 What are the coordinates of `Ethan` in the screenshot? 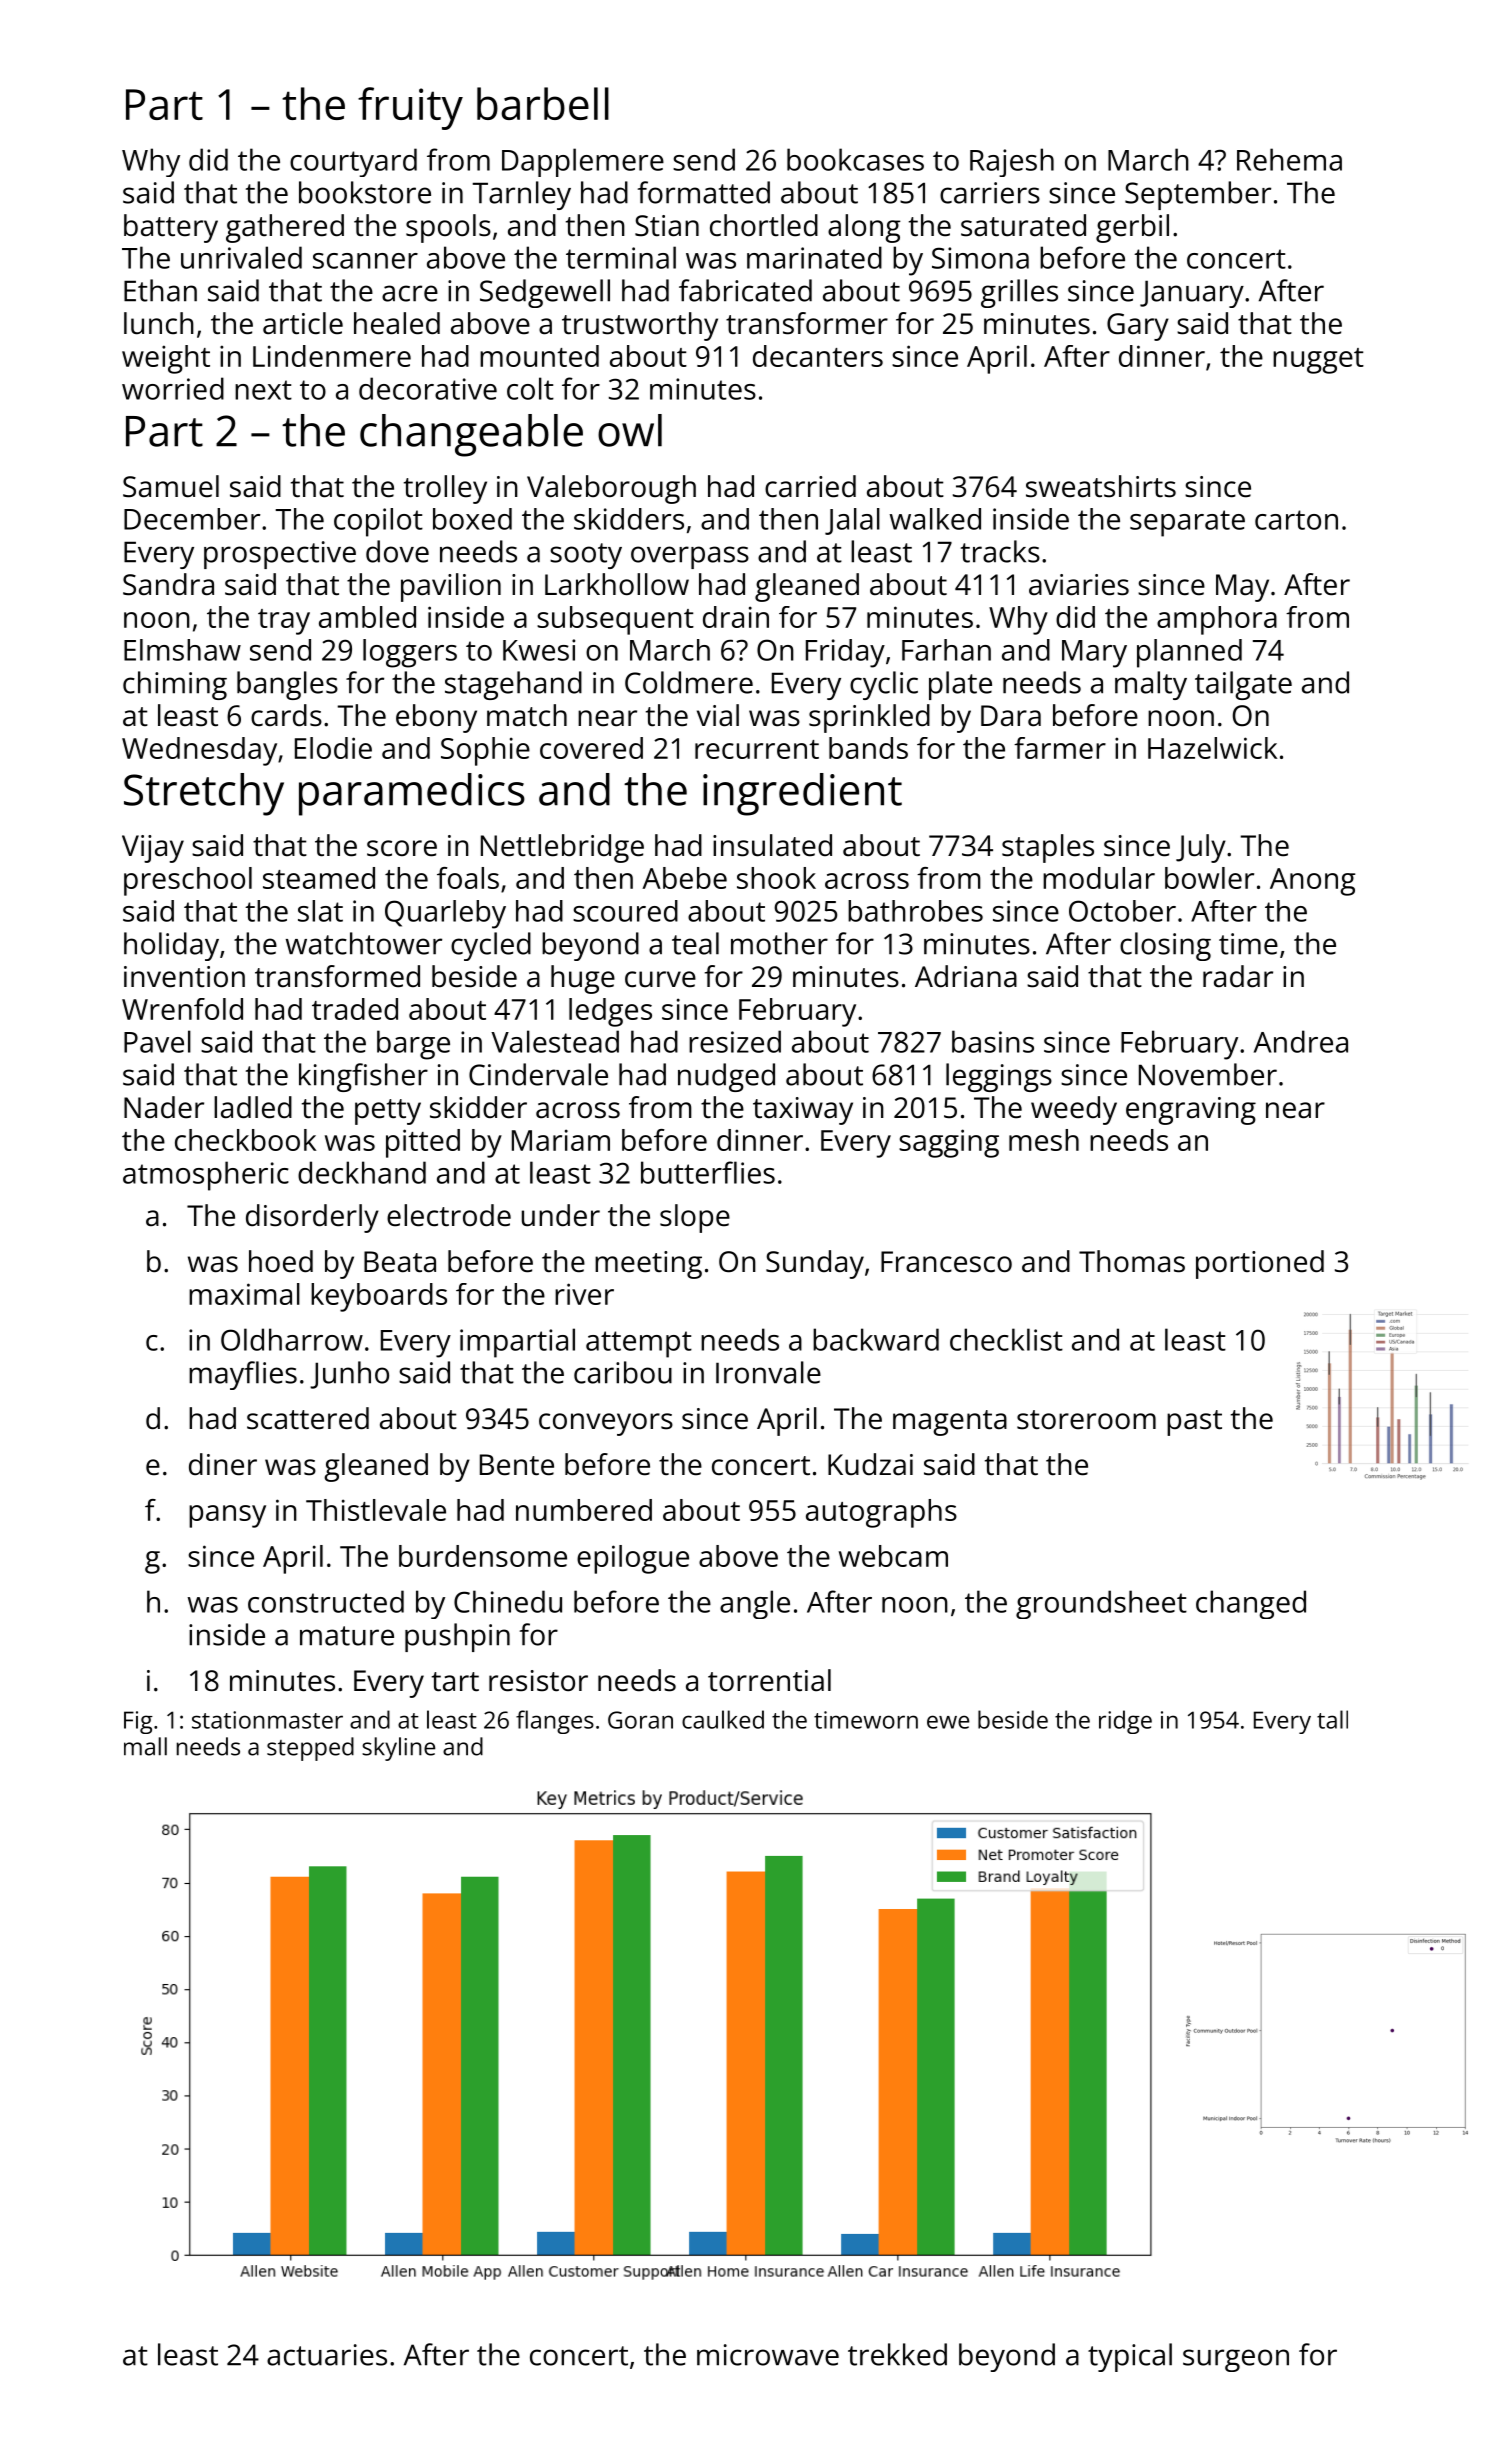 It's located at (160, 290).
